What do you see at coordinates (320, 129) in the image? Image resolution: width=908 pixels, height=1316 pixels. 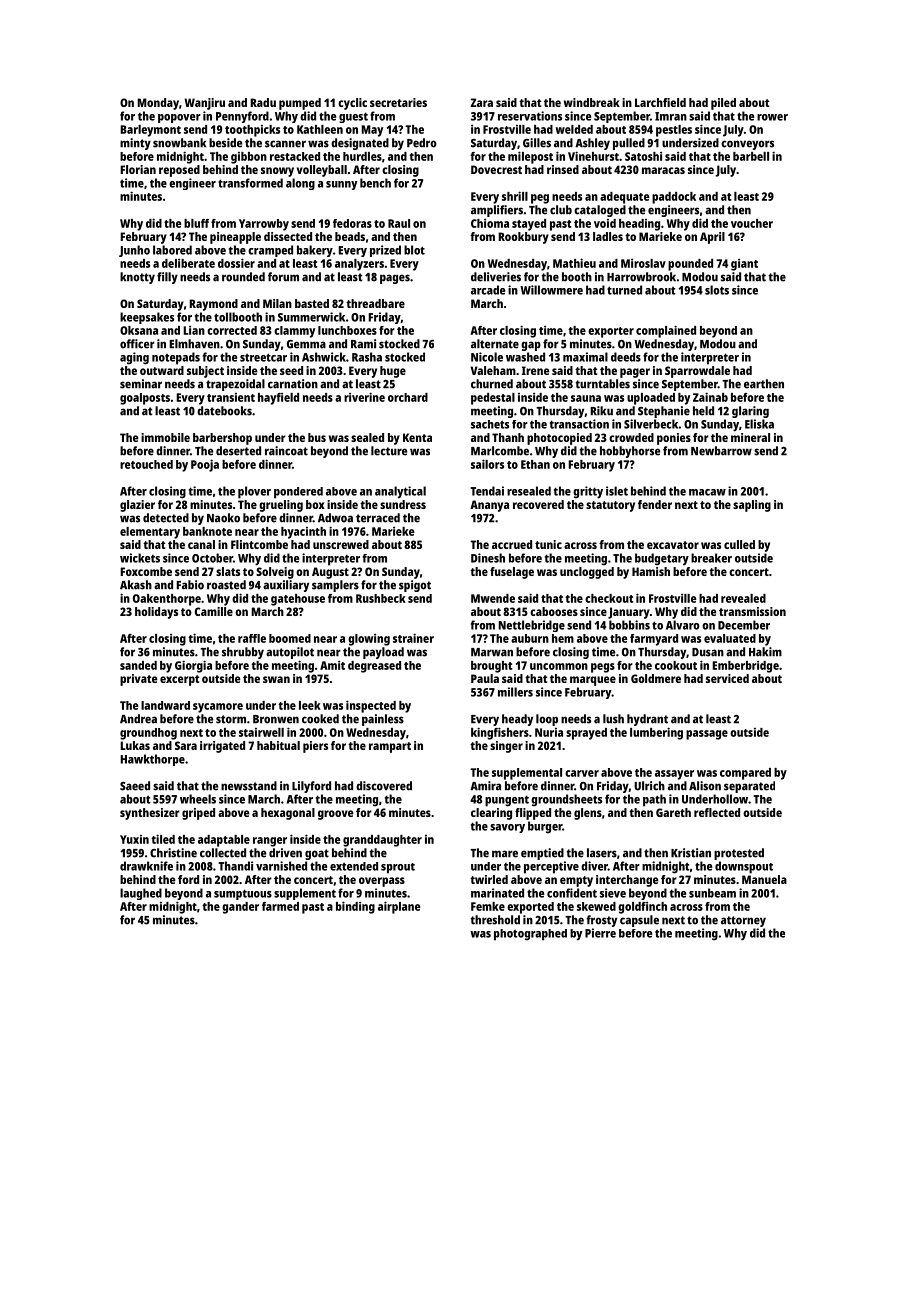 I see `Kathleen` at bounding box center [320, 129].
